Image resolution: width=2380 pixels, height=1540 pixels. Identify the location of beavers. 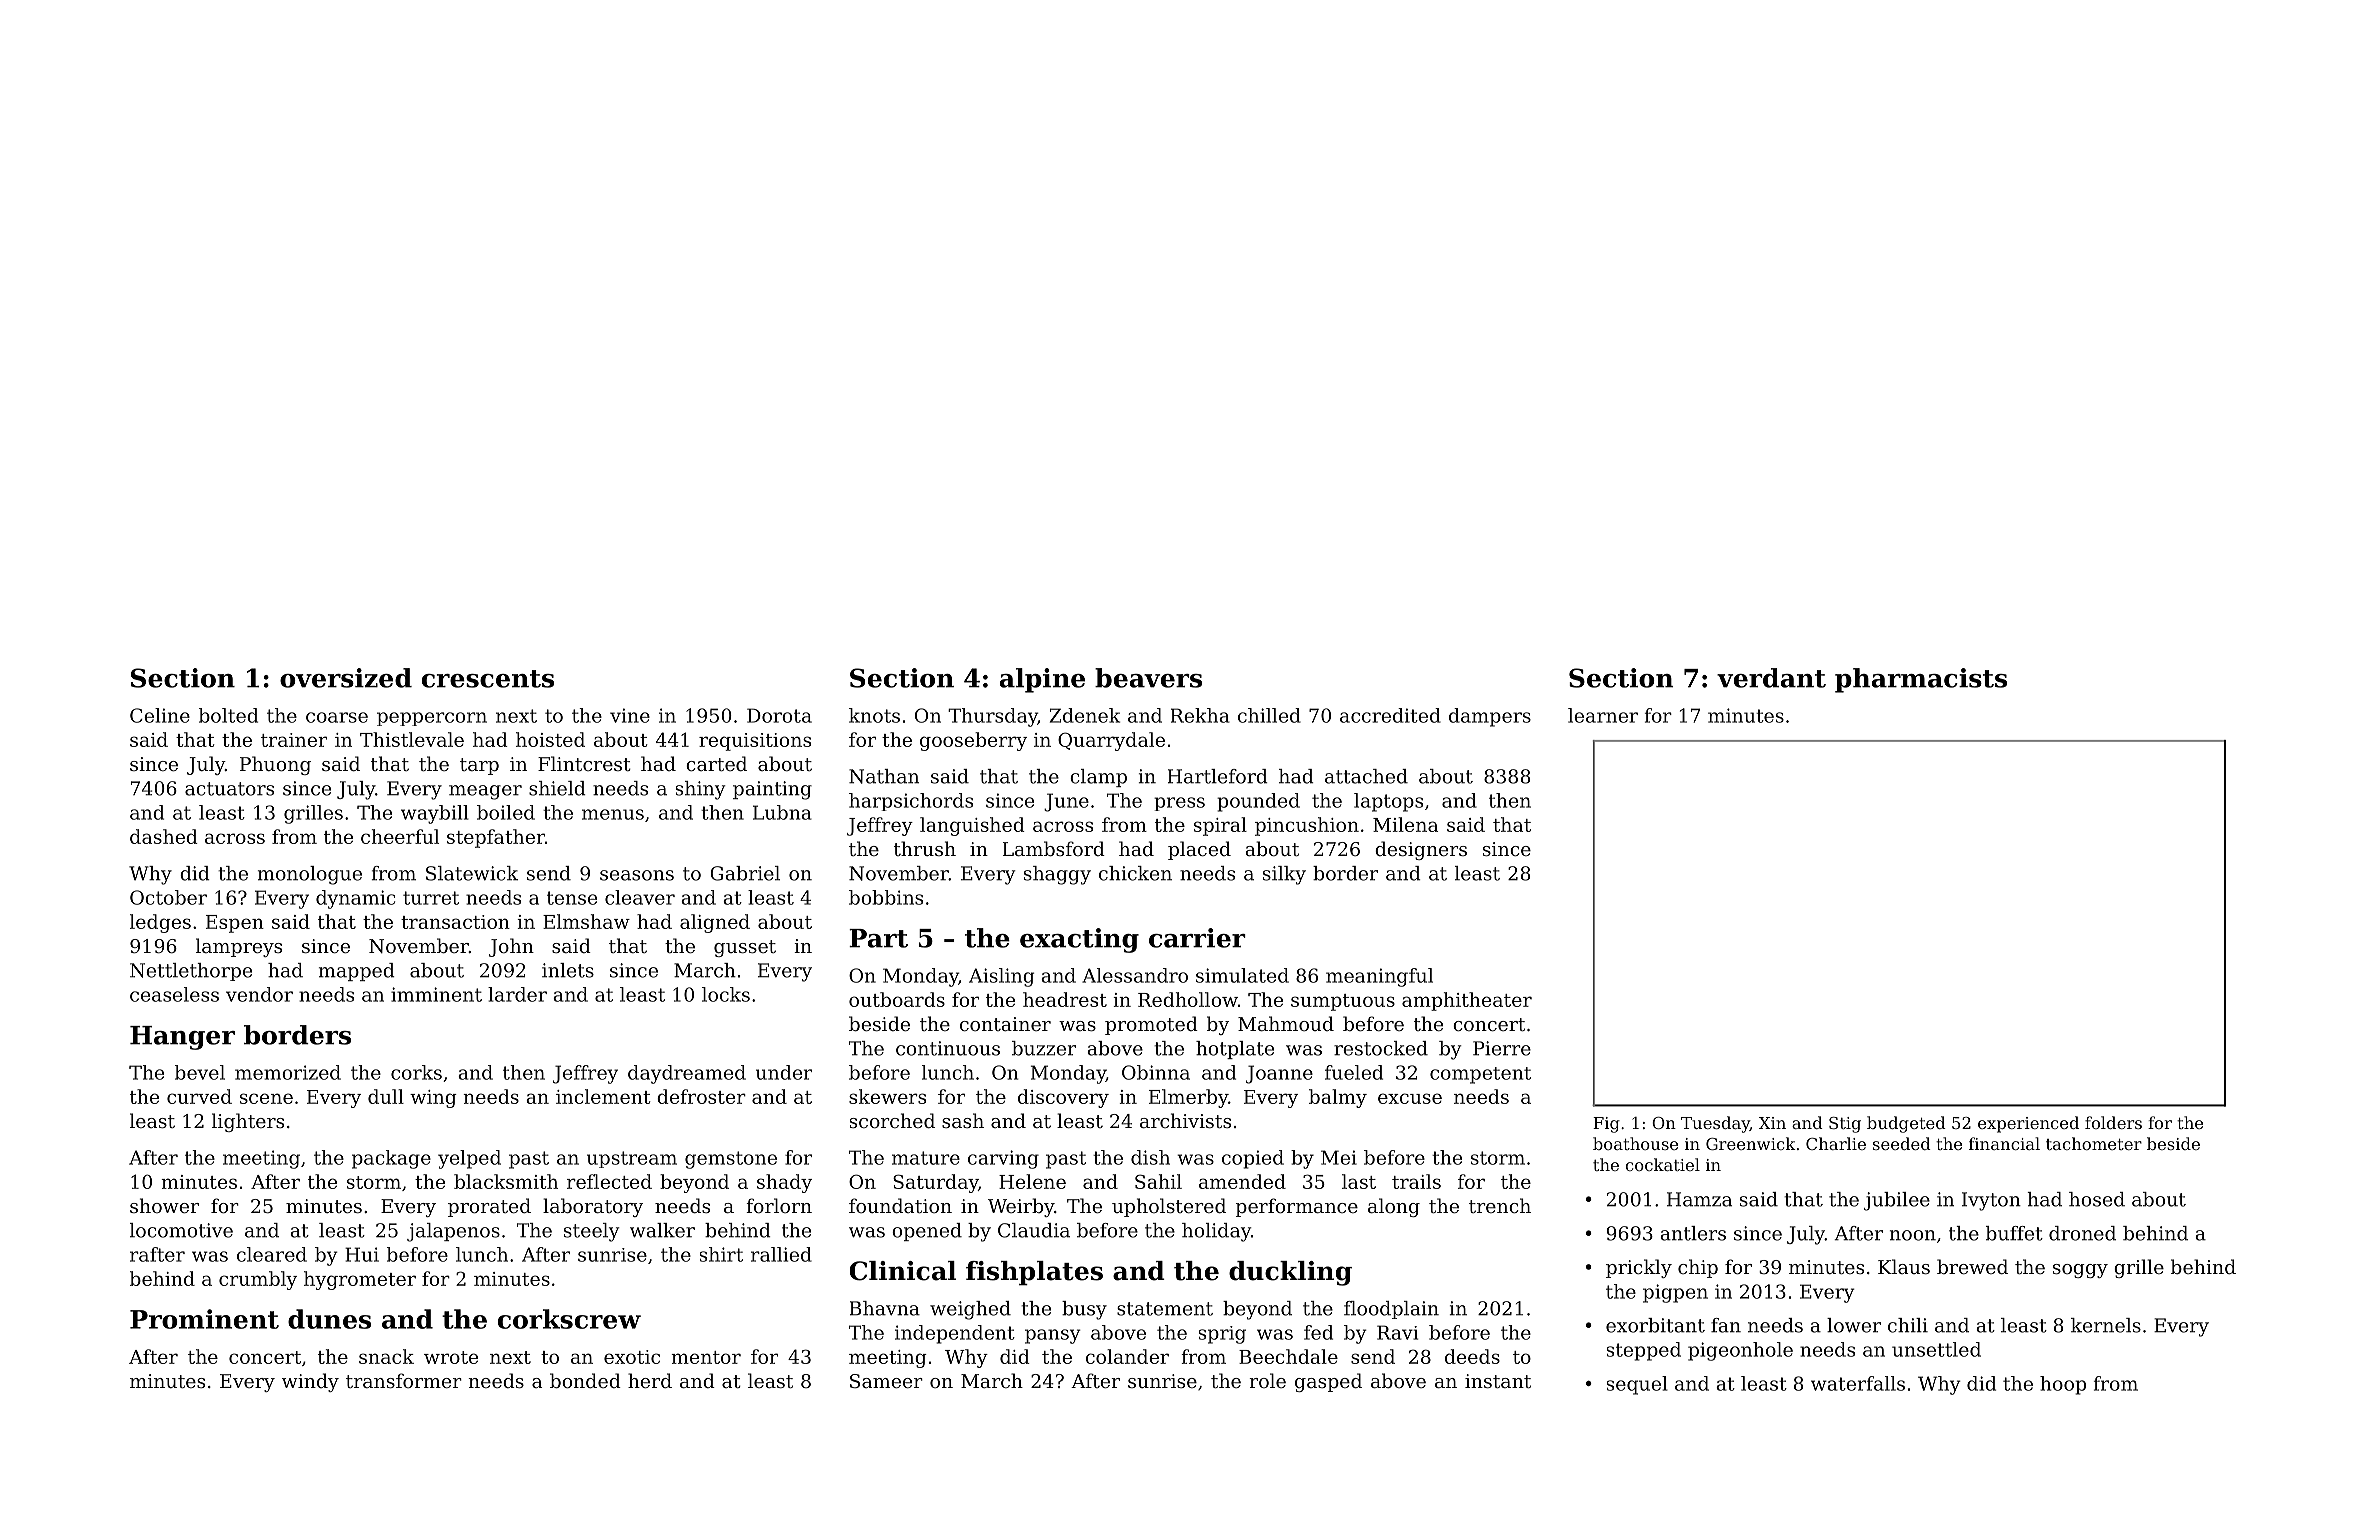
(1148, 678).
